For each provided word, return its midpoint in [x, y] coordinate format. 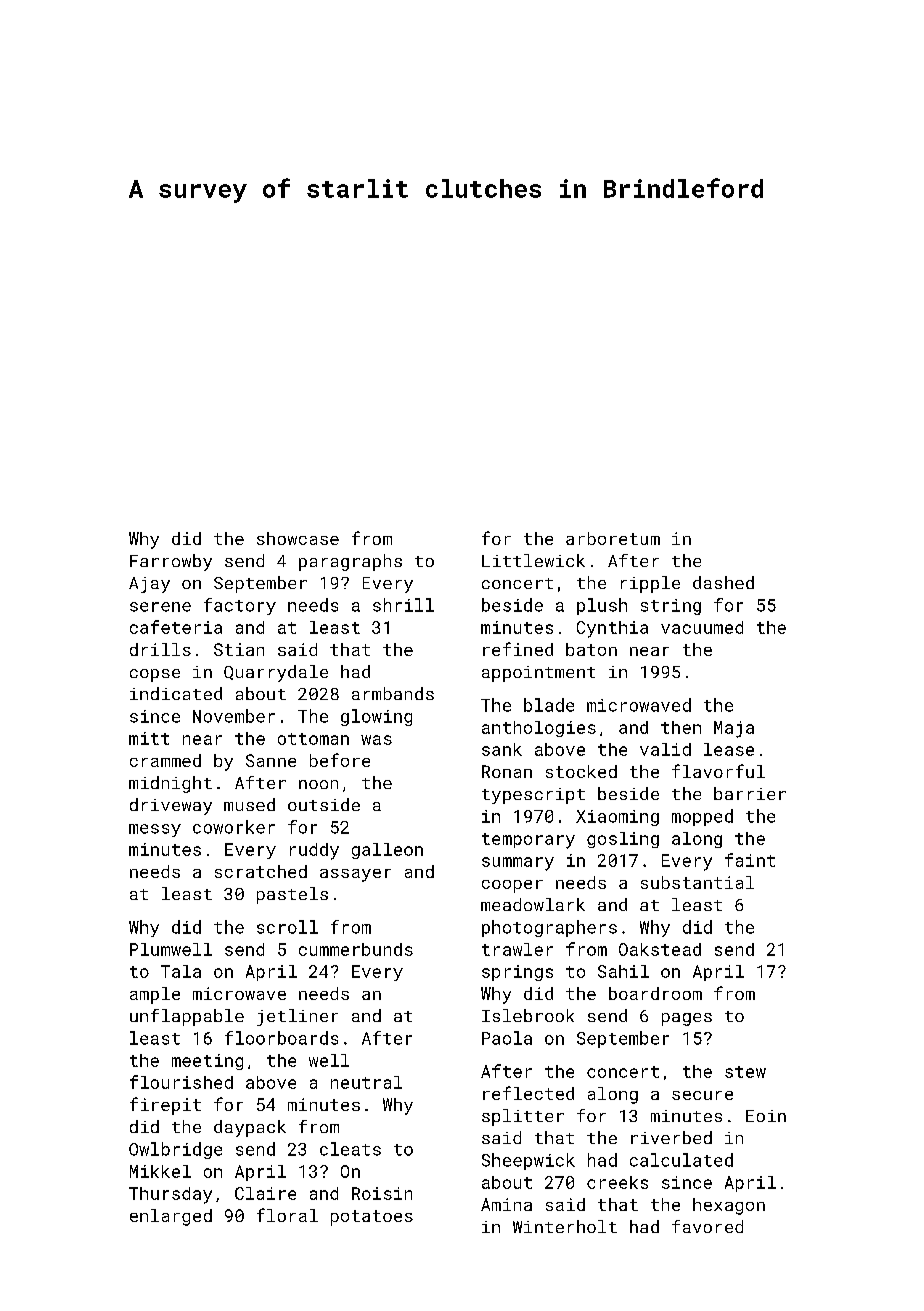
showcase [298, 538]
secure [702, 1095]
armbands [393, 693]
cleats [350, 1149]
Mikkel [160, 1171]
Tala [181, 971]
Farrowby [171, 562]
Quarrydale [276, 673]
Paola [507, 1038]
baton [591, 649]
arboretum [613, 538]
